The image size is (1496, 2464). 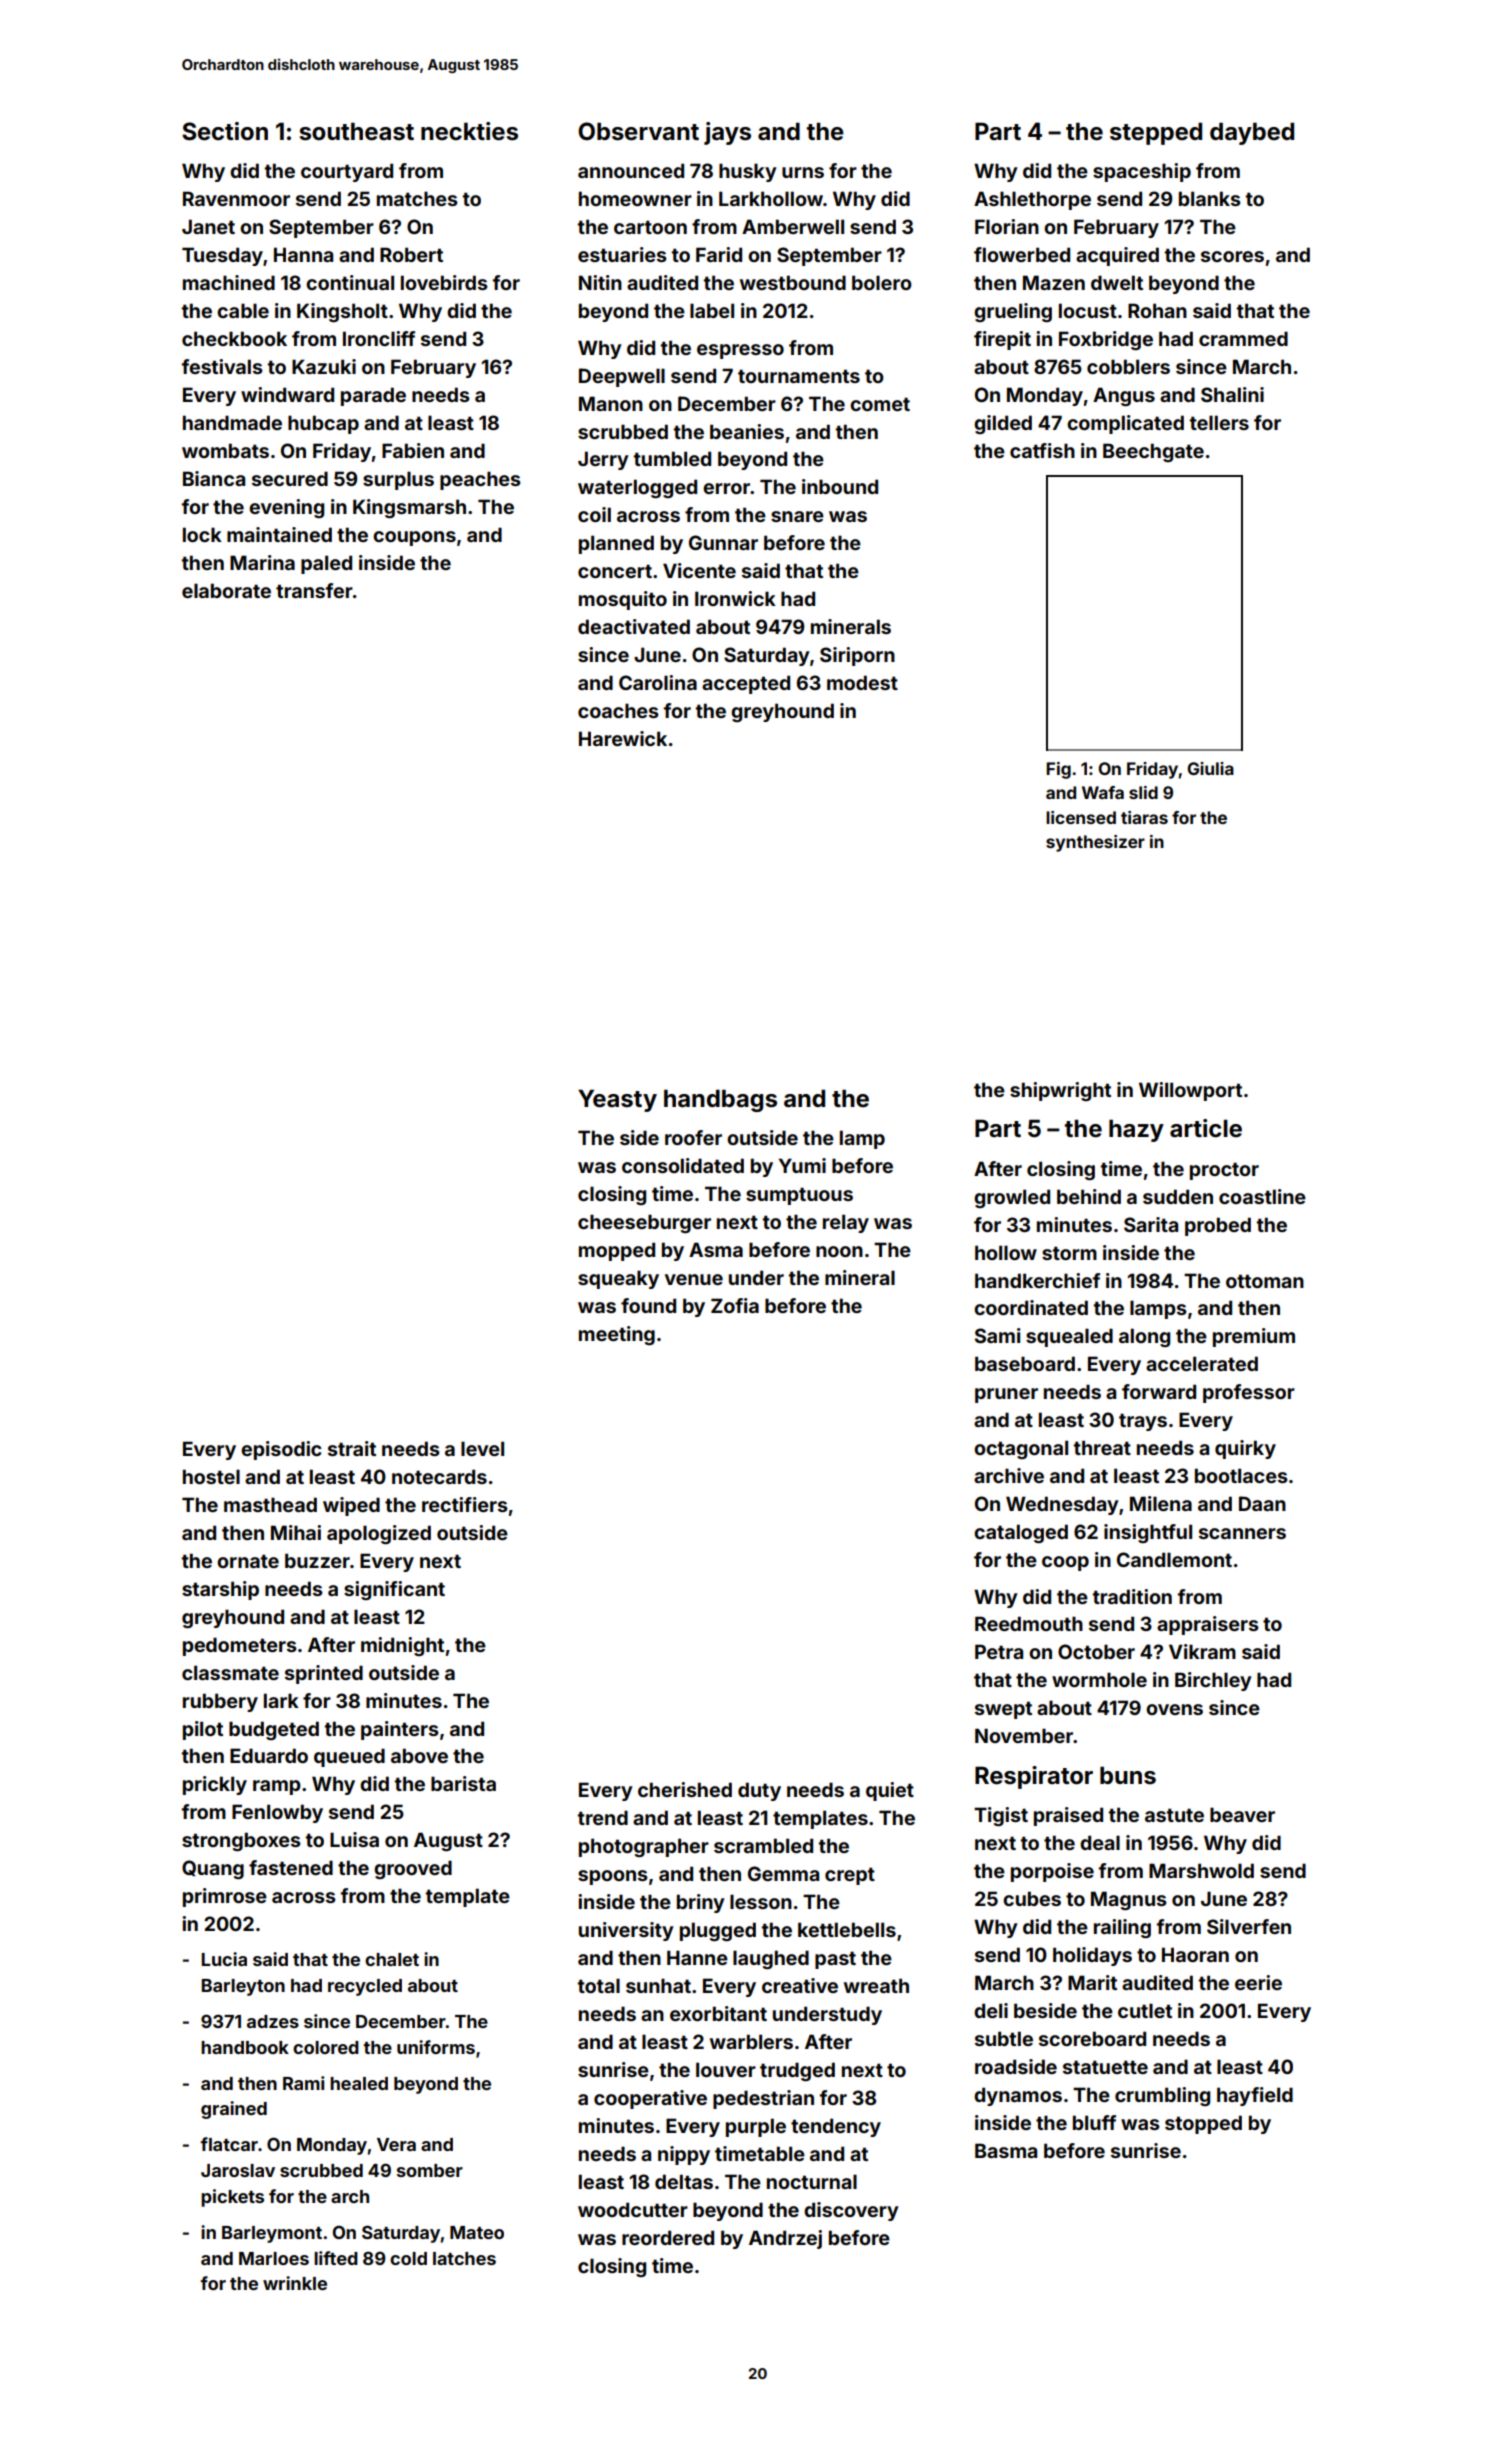 What do you see at coordinates (617, 1100) in the screenshot?
I see `Yeasty` at bounding box center [617, 1100].
